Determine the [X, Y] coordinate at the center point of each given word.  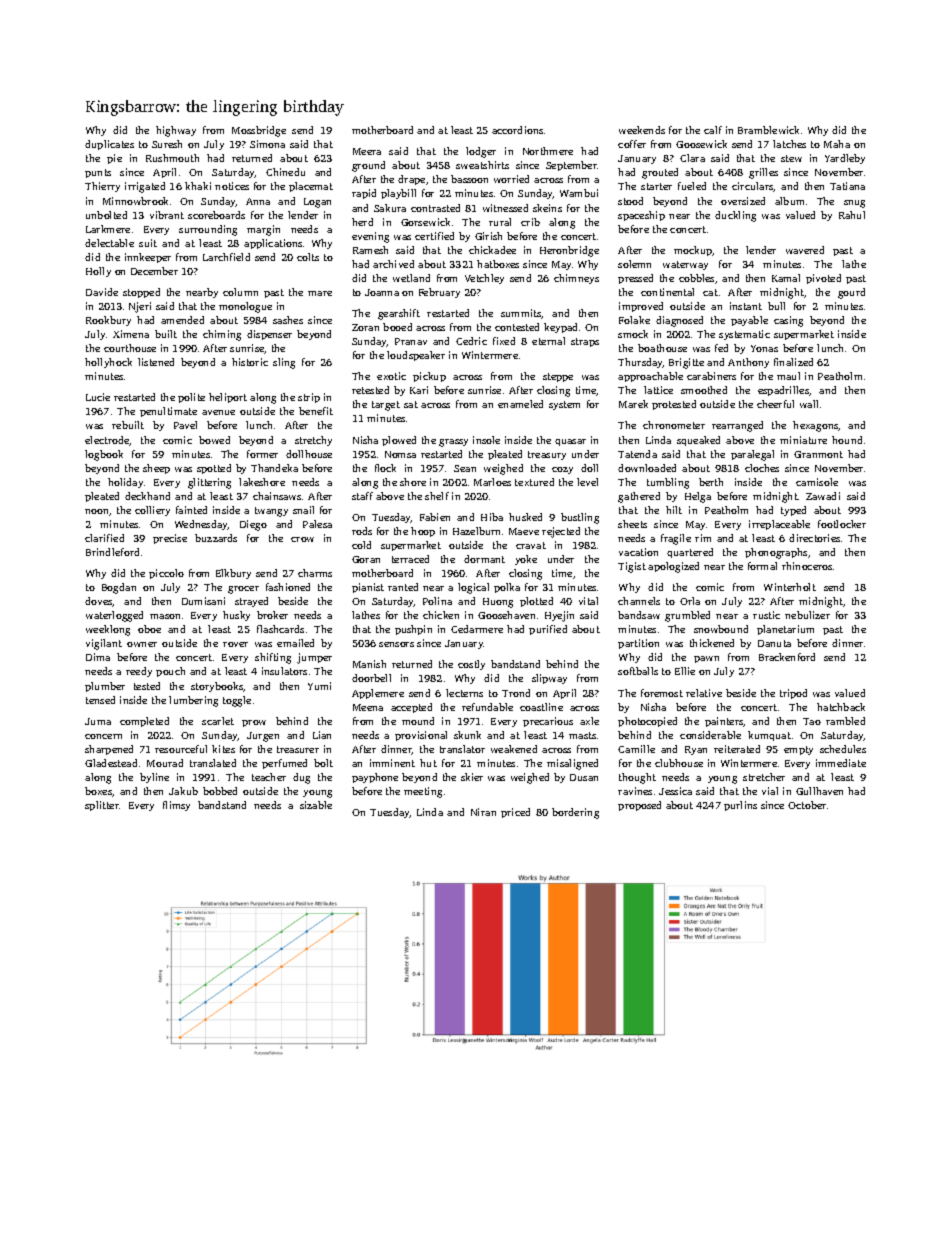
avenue [218, 412]
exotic [391, 376]
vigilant [104, 644]
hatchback [841, 707]
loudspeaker [416, 356]
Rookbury [108, 321]
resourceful [181, 749]
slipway [549, 679]
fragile [676, 539]
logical [473, 588]
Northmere [548, 151]
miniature [803, 440]
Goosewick [701, 144]
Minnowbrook [135, 201]
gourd [851, 293]
